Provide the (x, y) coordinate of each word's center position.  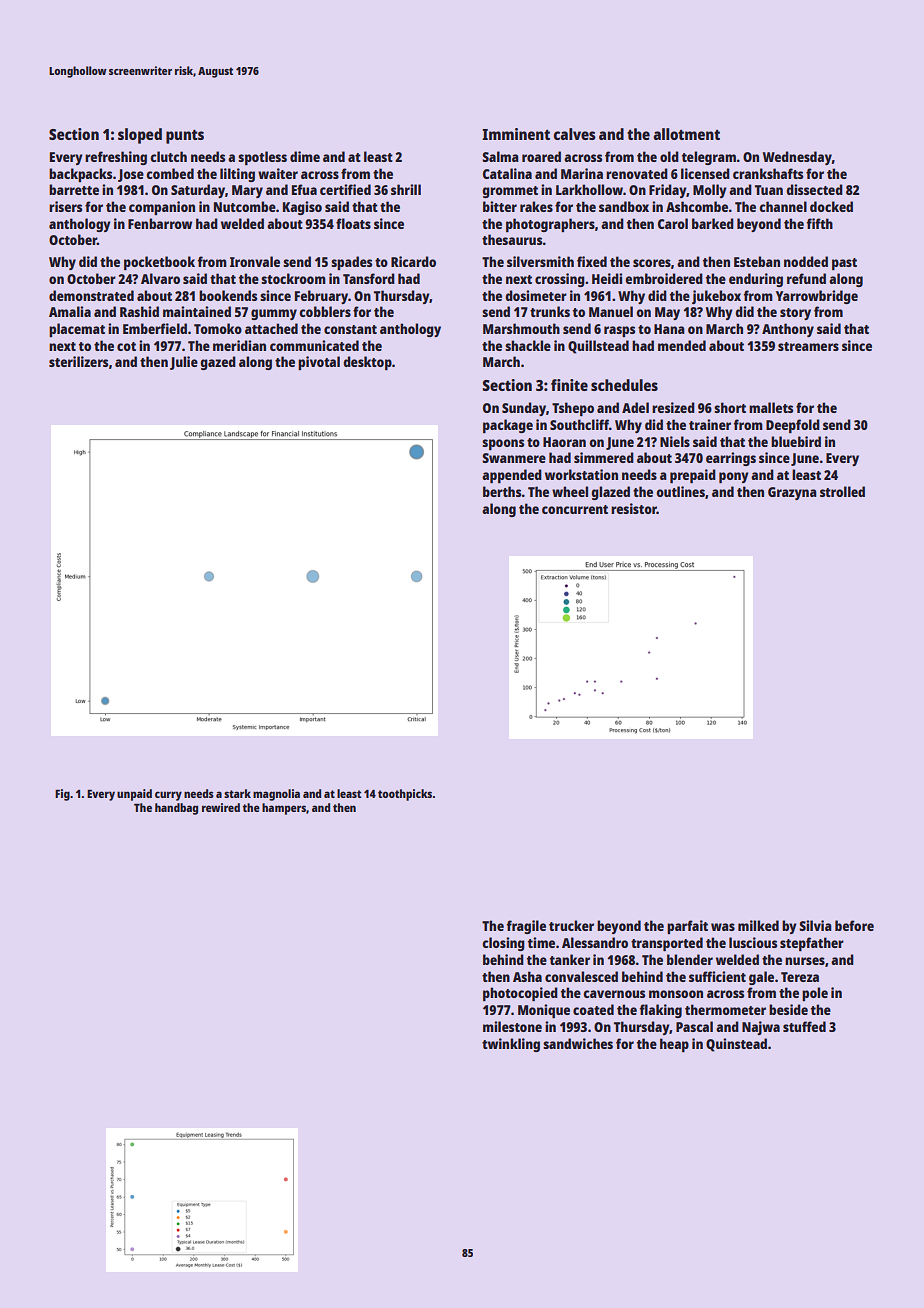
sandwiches (578, 1043)
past (844, 264)
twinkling (511, 1045)
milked (758, 925)
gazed (218, 363)
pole (815, 994)
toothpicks (405, 795)
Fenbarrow (160, 223)
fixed (592, 261)
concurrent (575, 509)
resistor (634, 508)
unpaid (134, 795)
